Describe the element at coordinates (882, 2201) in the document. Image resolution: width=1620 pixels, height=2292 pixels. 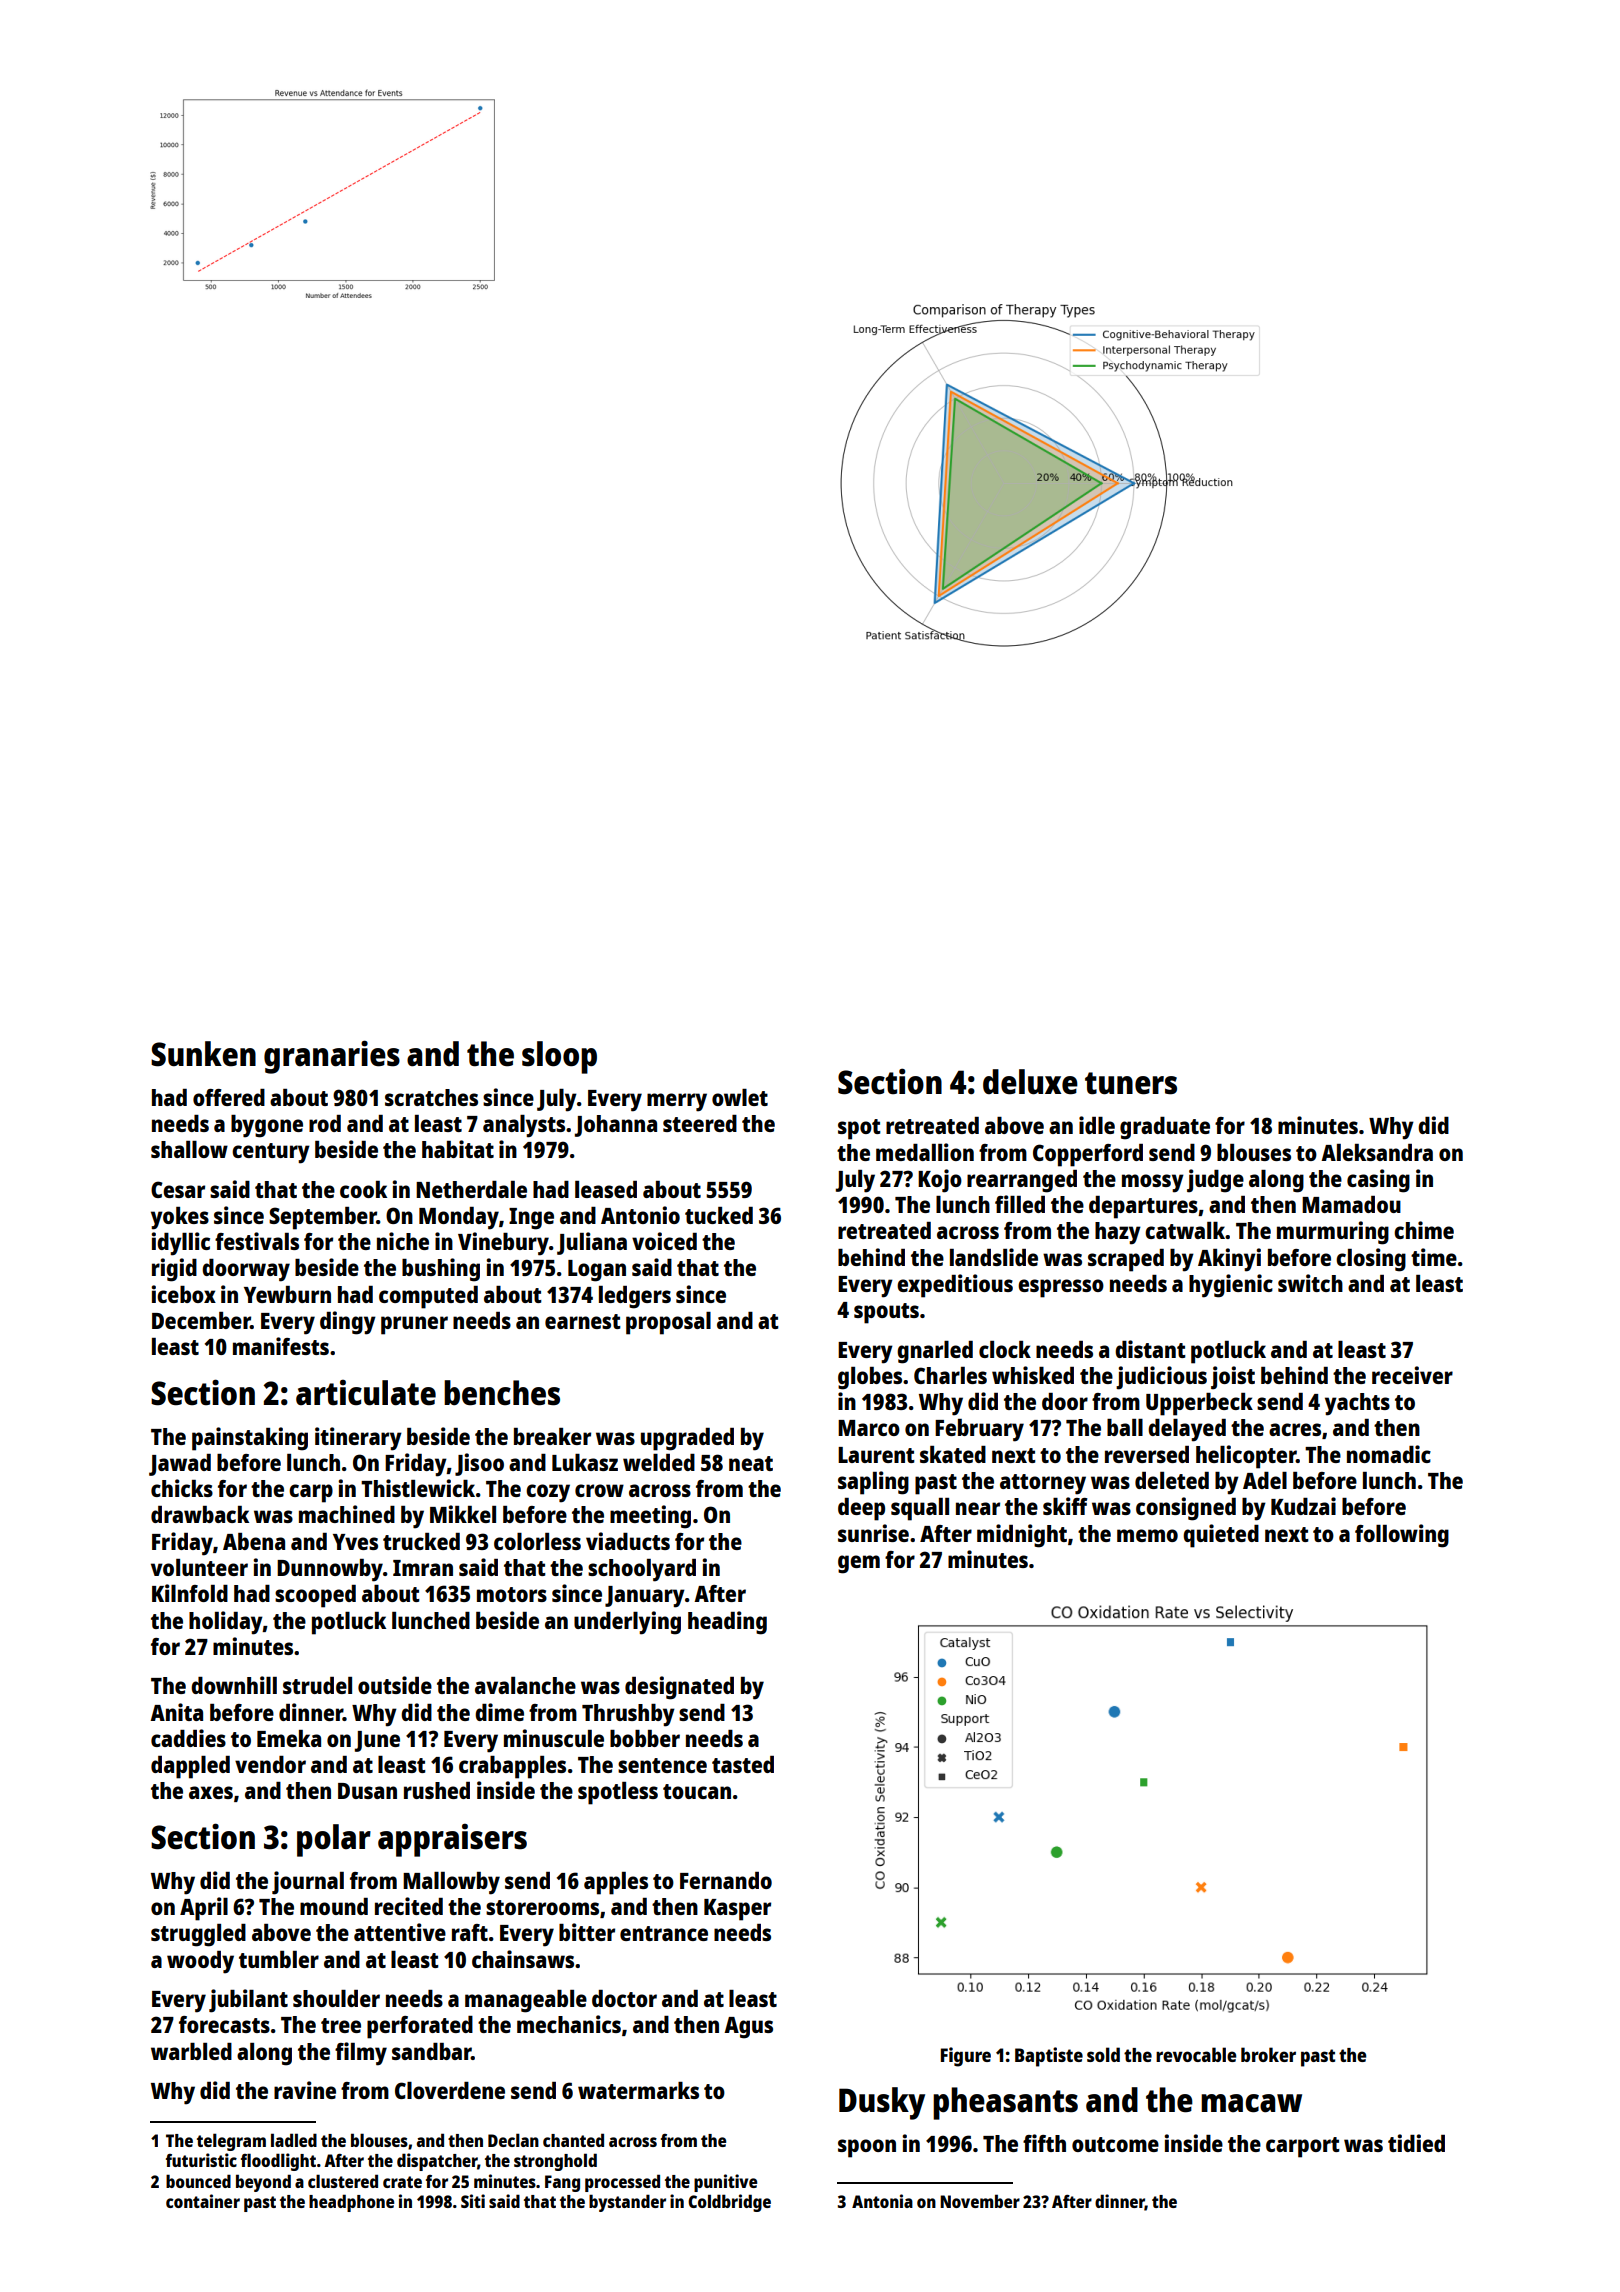
I see `Antonia` at that location.
